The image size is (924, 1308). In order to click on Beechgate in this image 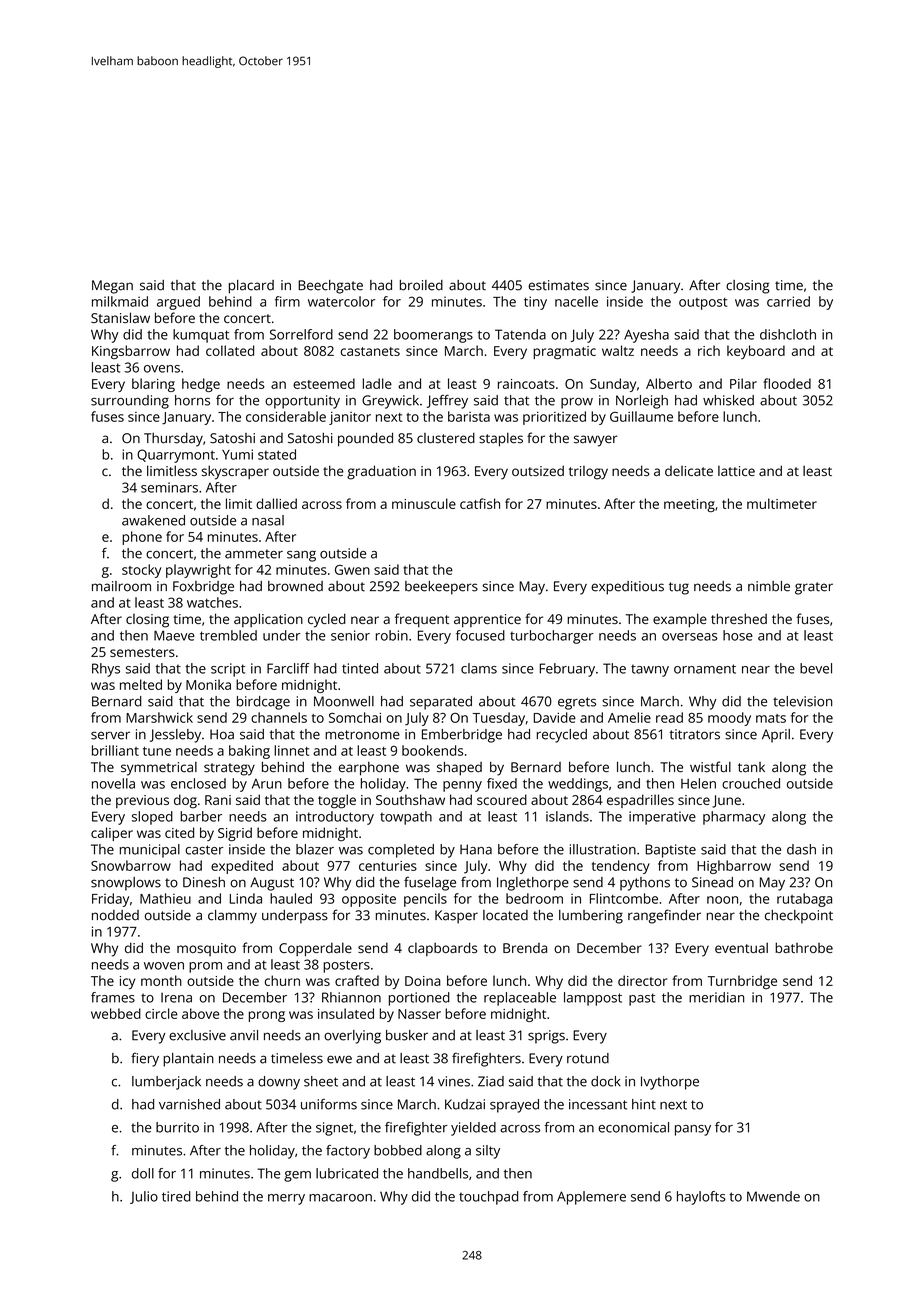, I will do `click(330, 287)`.
